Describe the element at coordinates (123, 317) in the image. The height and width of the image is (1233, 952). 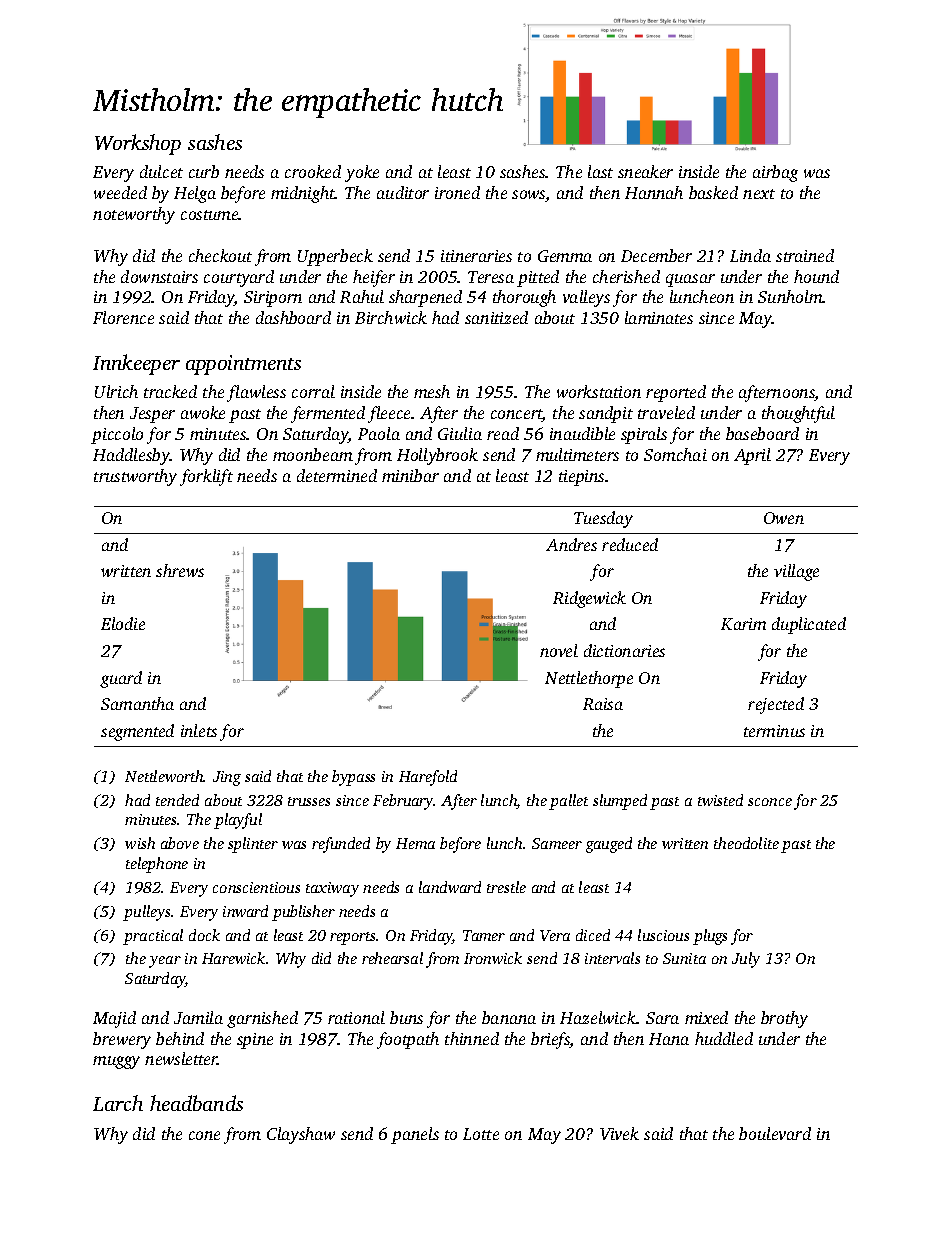
I see `Florence` at that location.
